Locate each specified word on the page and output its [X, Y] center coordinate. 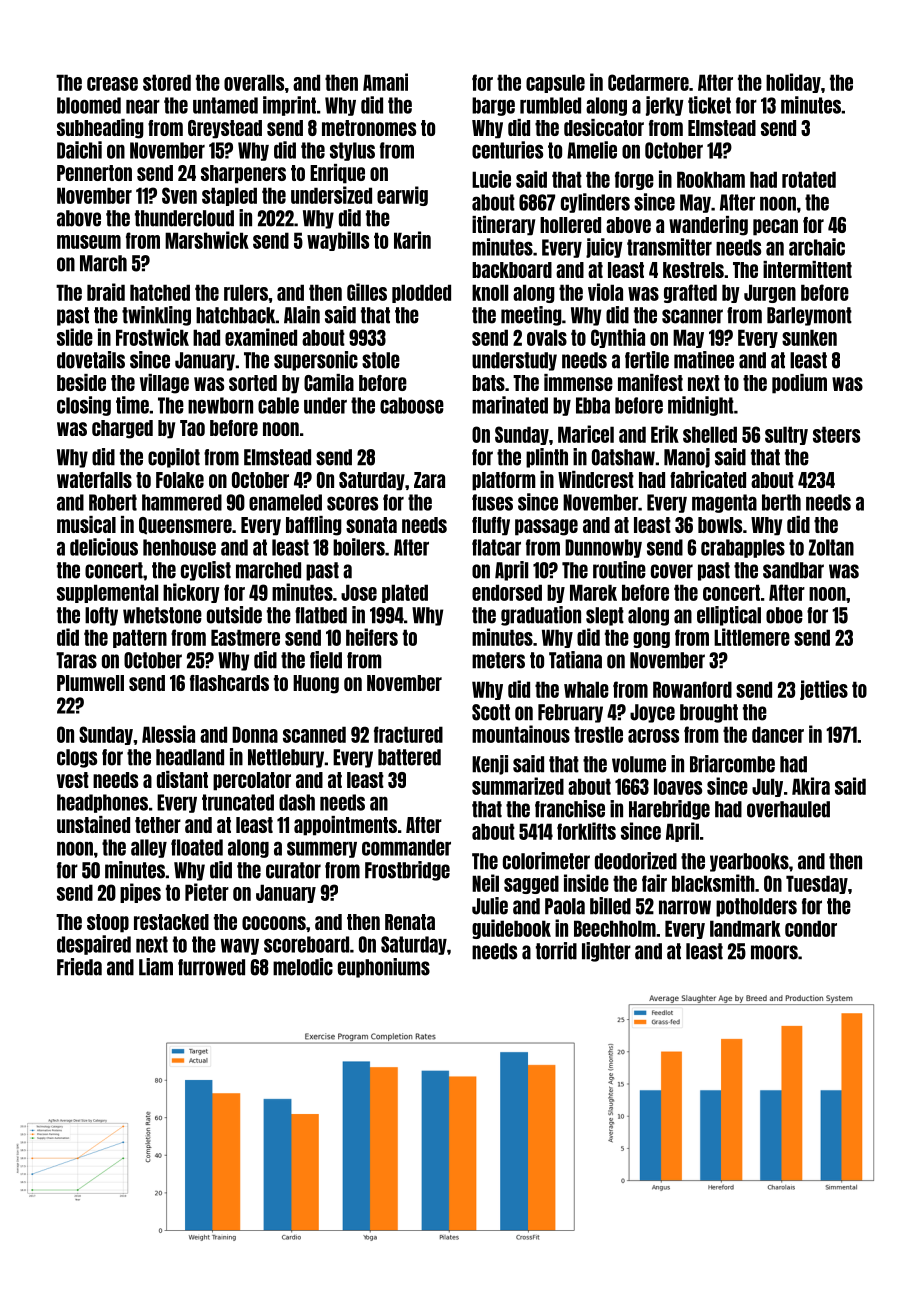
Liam [156, 967]
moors [774, 952]
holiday [793, 83]
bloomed [89, 105]
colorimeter [546, 861]
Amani [385, 82]
